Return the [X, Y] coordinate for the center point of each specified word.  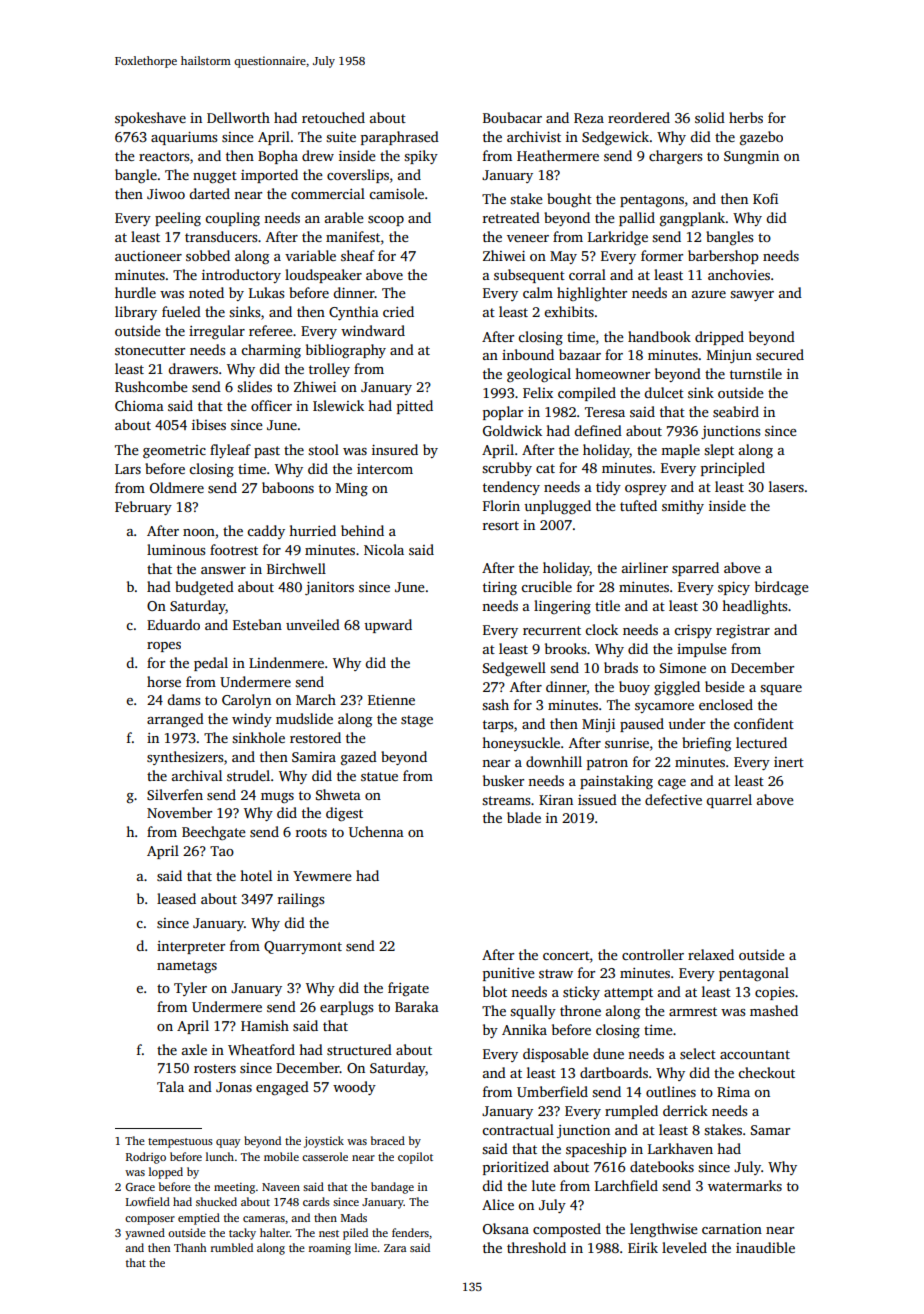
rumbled [232, 1247]
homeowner [612, 373]
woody [354, 1088]
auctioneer [148, 256]
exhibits [569, 311]
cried [398, 311]
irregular [217, 332]
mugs [277, 798]
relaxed [711, 954]
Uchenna [376, 831]
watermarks [745, 1185]
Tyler [190, 989]
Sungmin [751, 158]
